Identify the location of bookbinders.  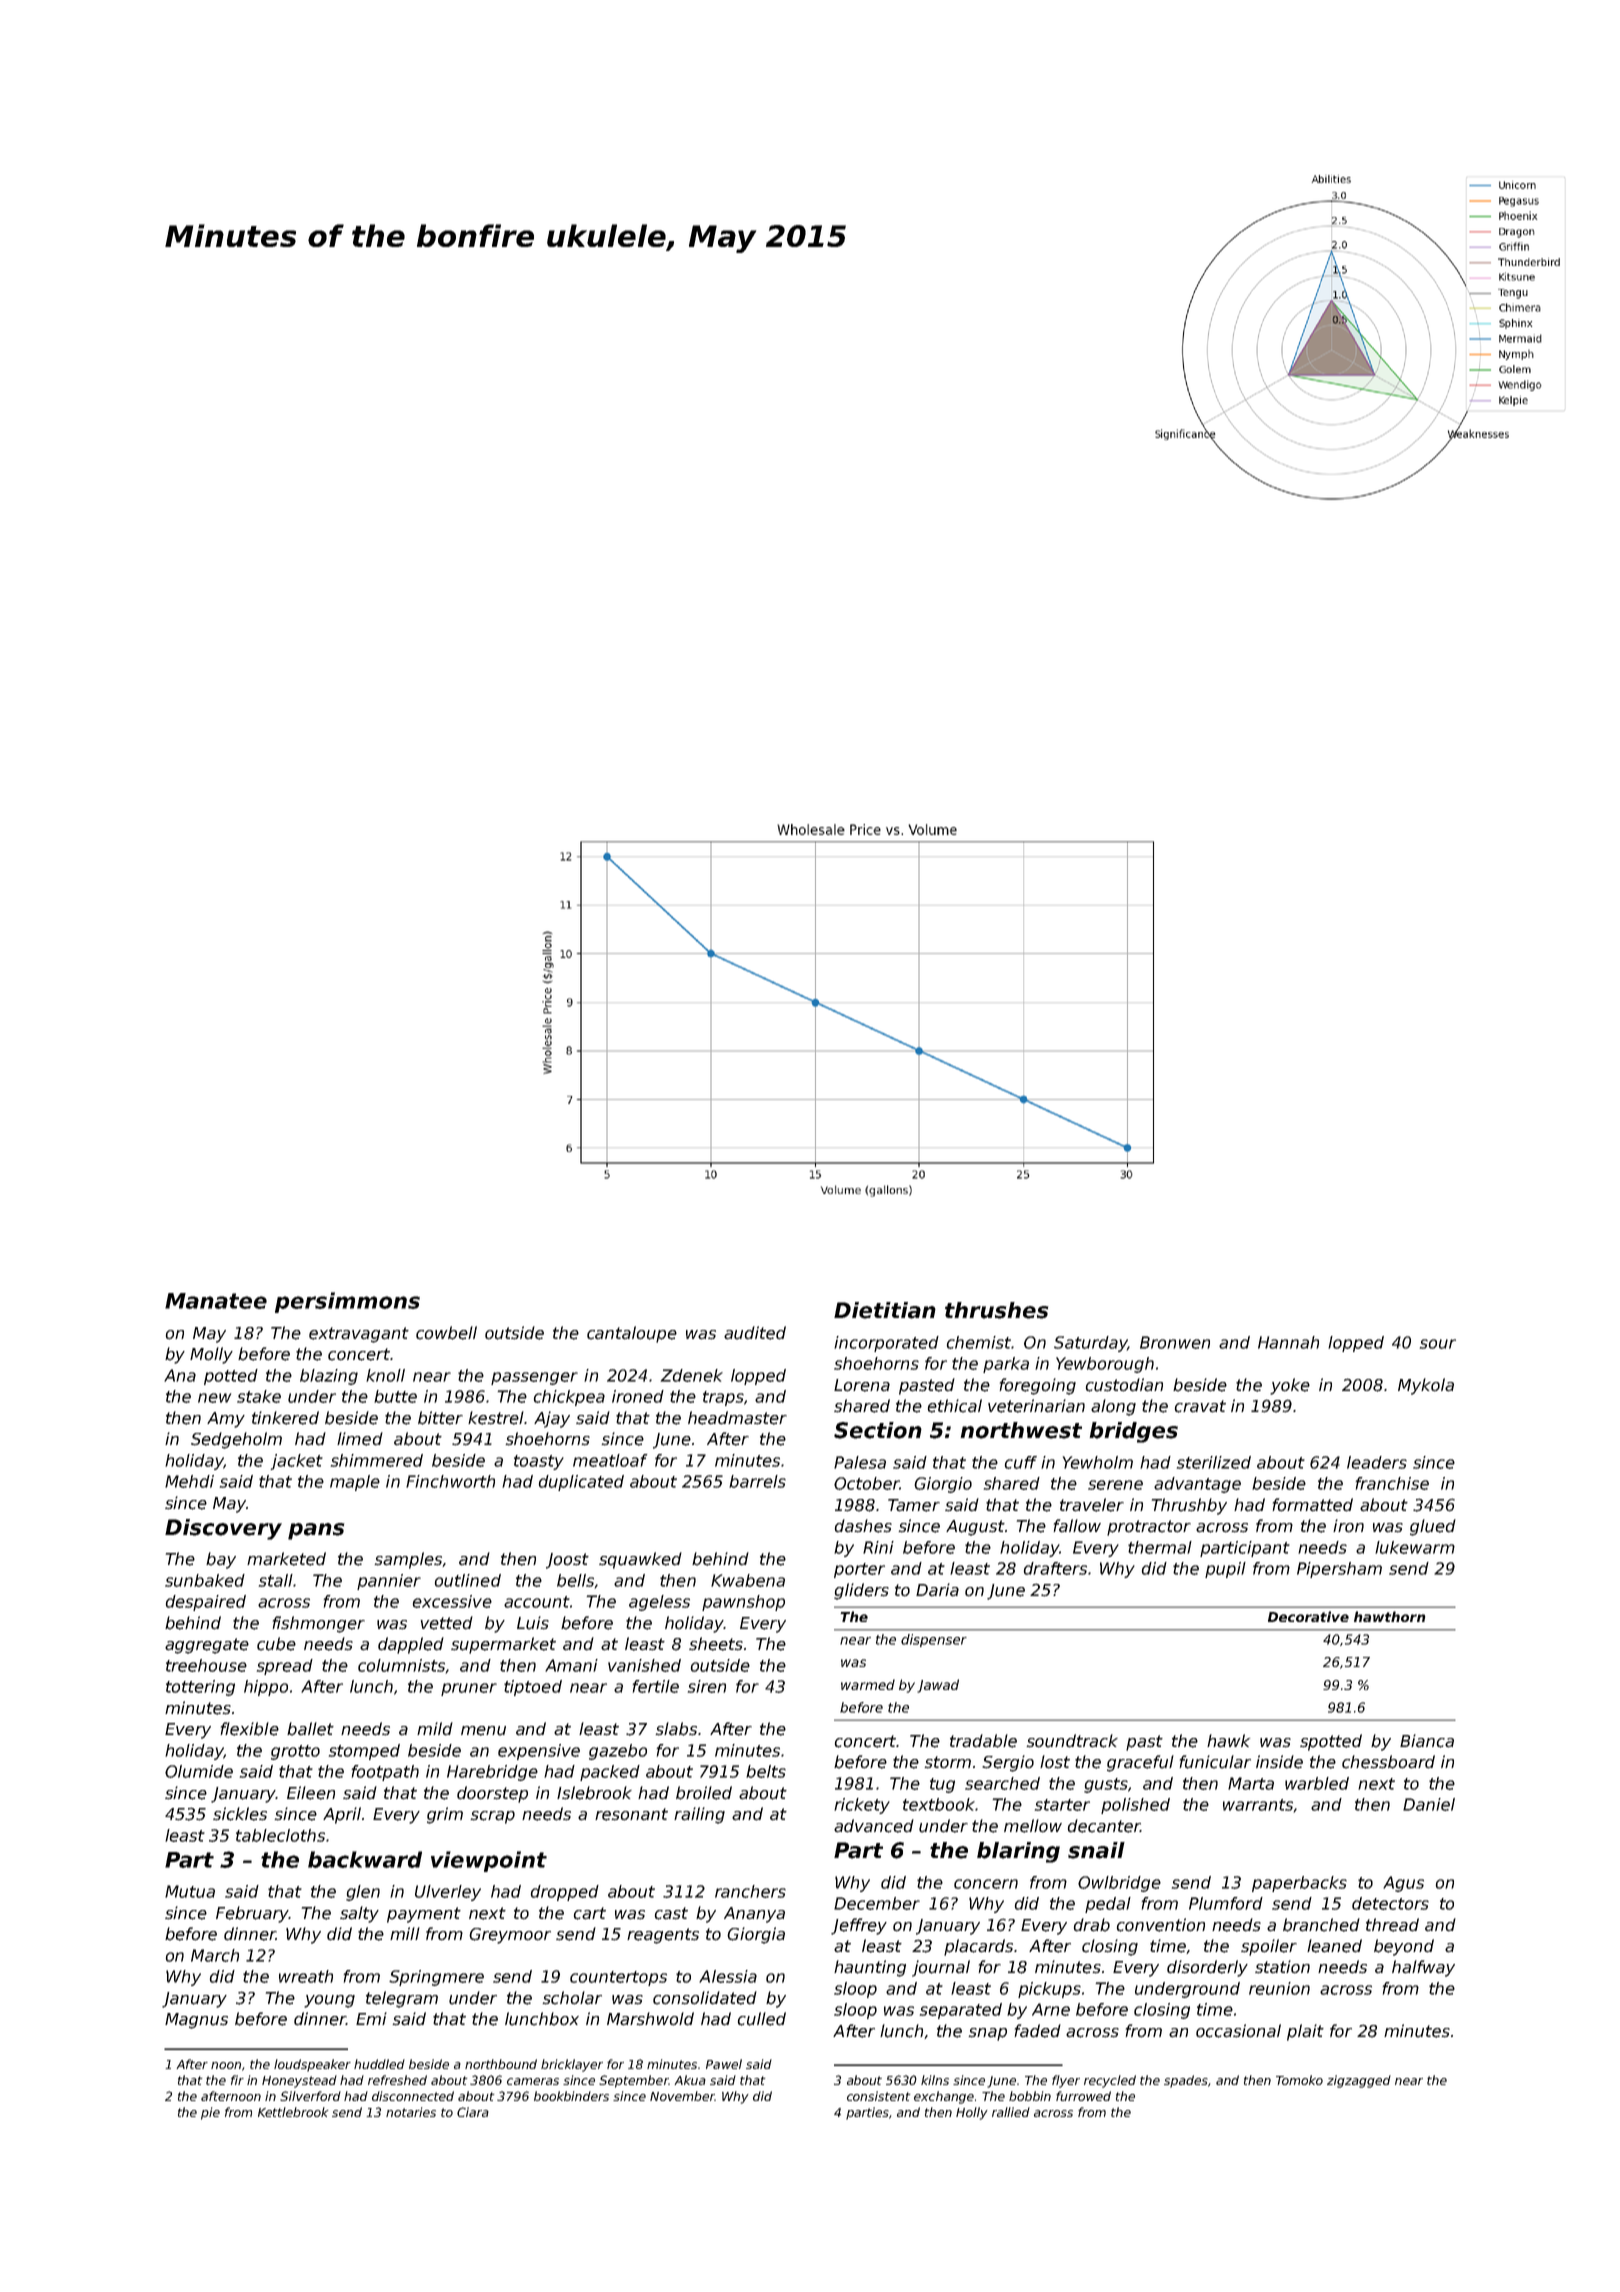
(571, 2096).
